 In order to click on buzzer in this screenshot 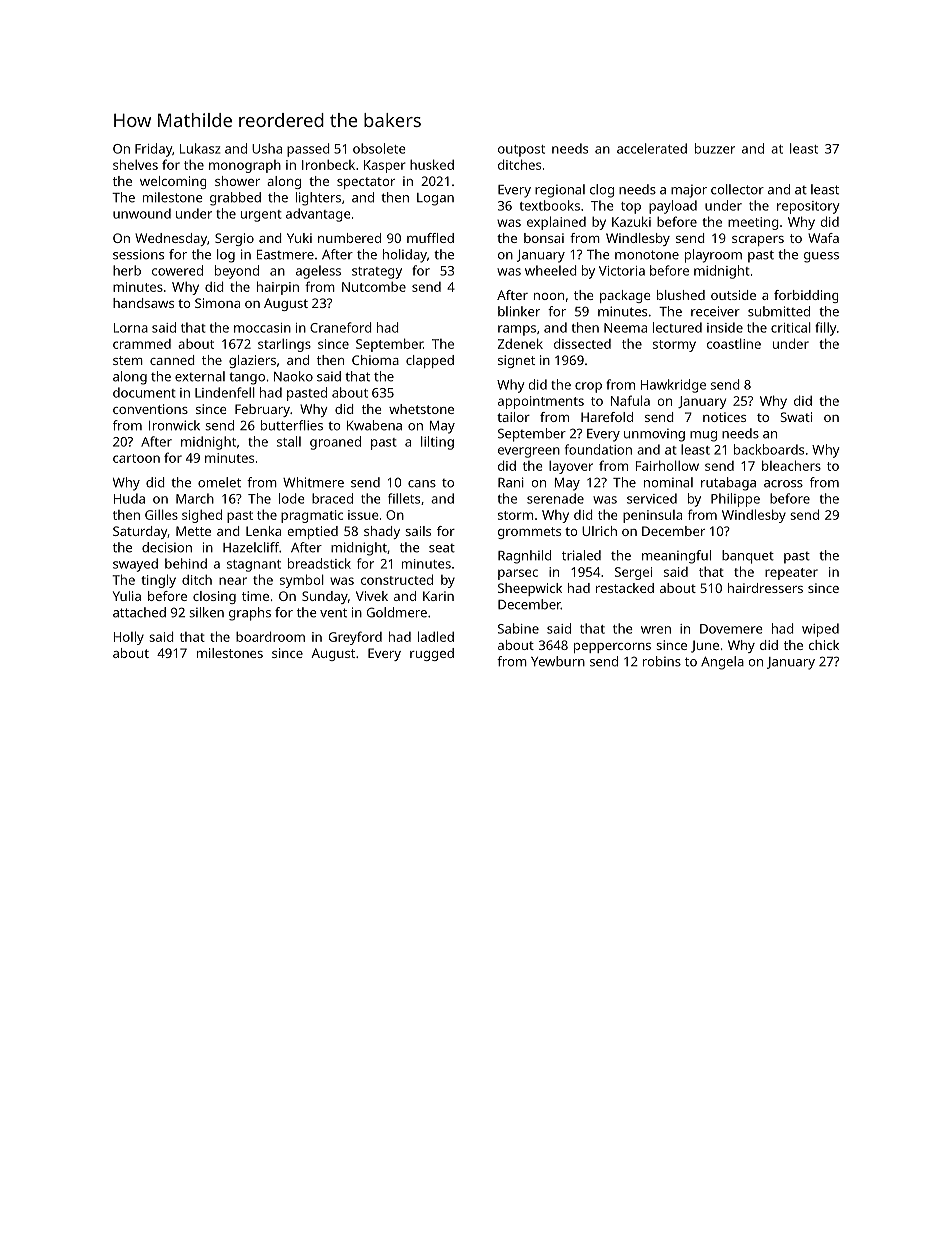, I will do `click(715, 148)`.
